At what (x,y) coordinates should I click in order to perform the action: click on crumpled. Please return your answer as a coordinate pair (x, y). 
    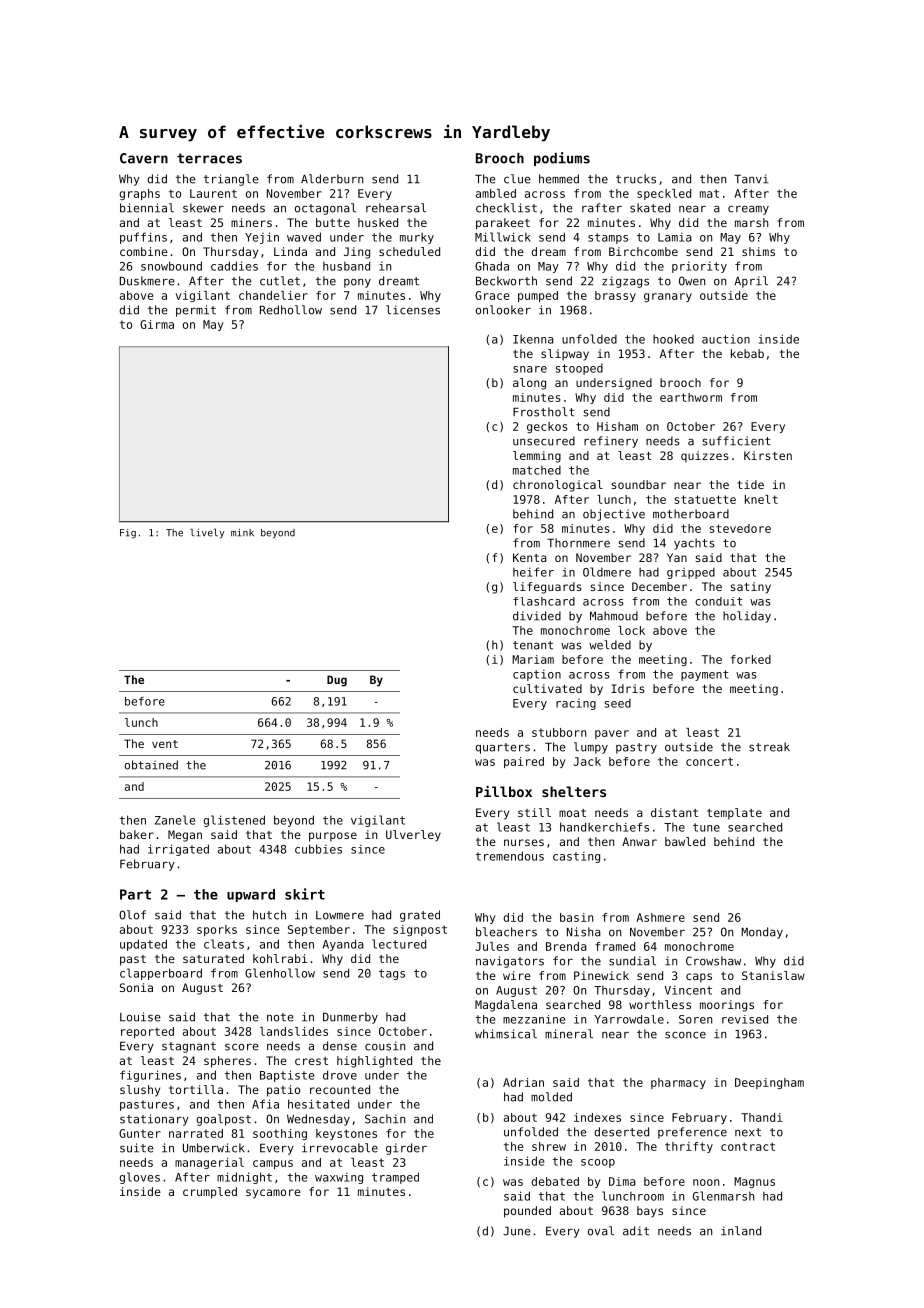
    Looking at the image, I should click on (210, 1193).
